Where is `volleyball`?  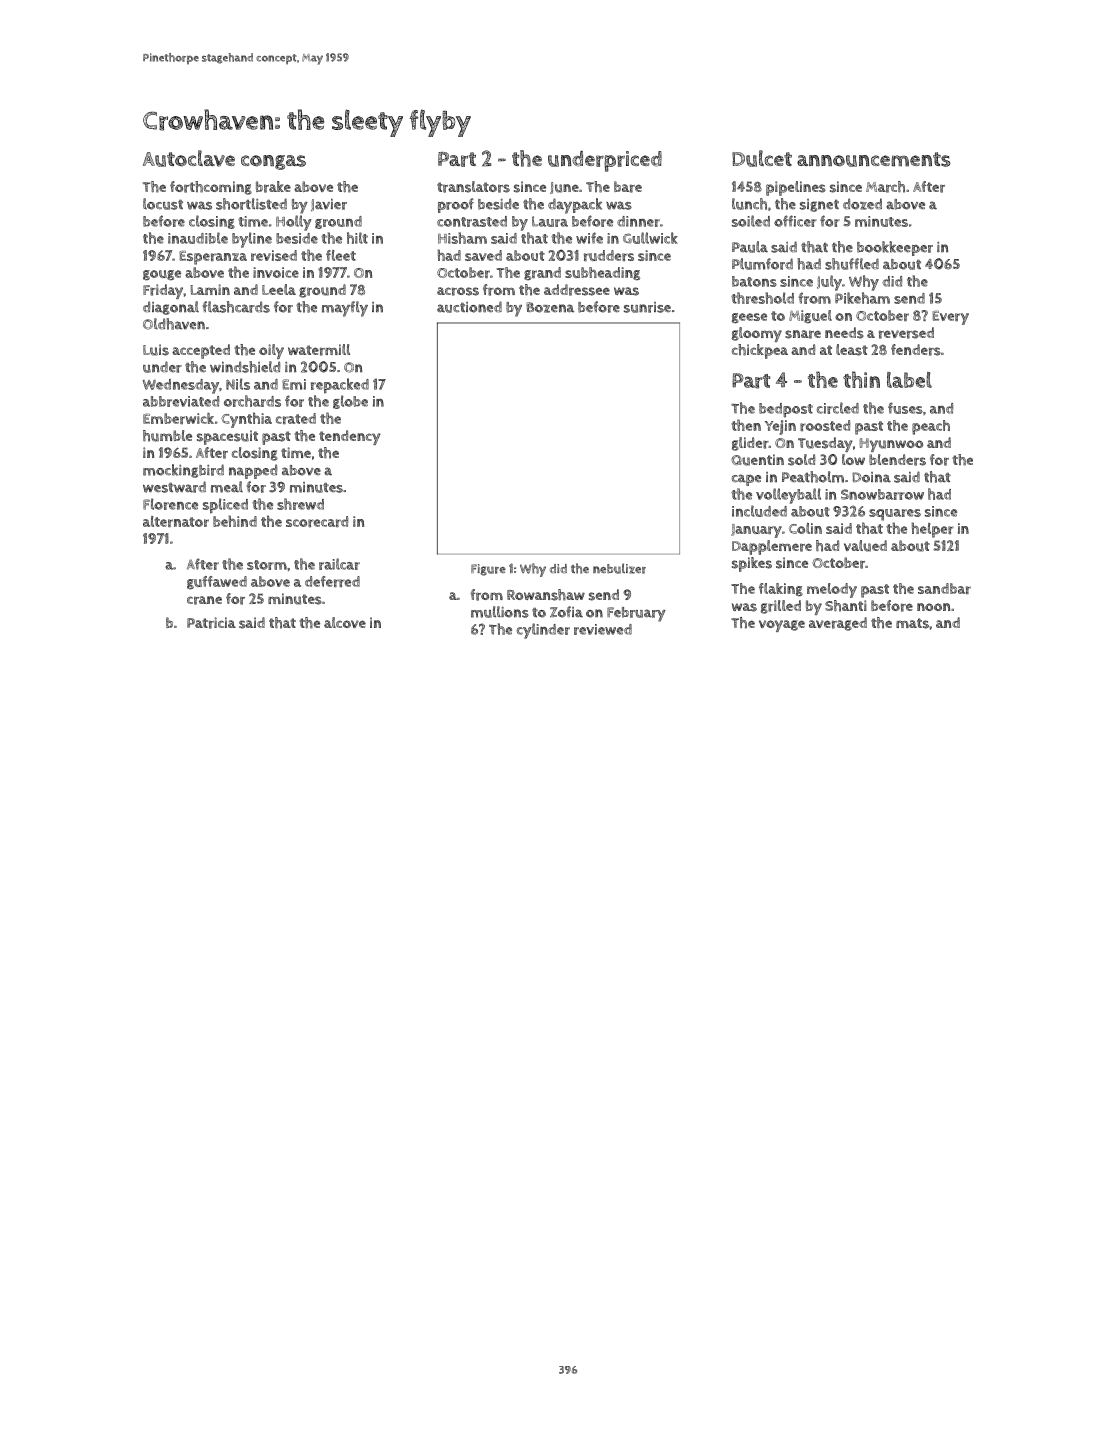
volleyball is located at coordinates (788, 496).
